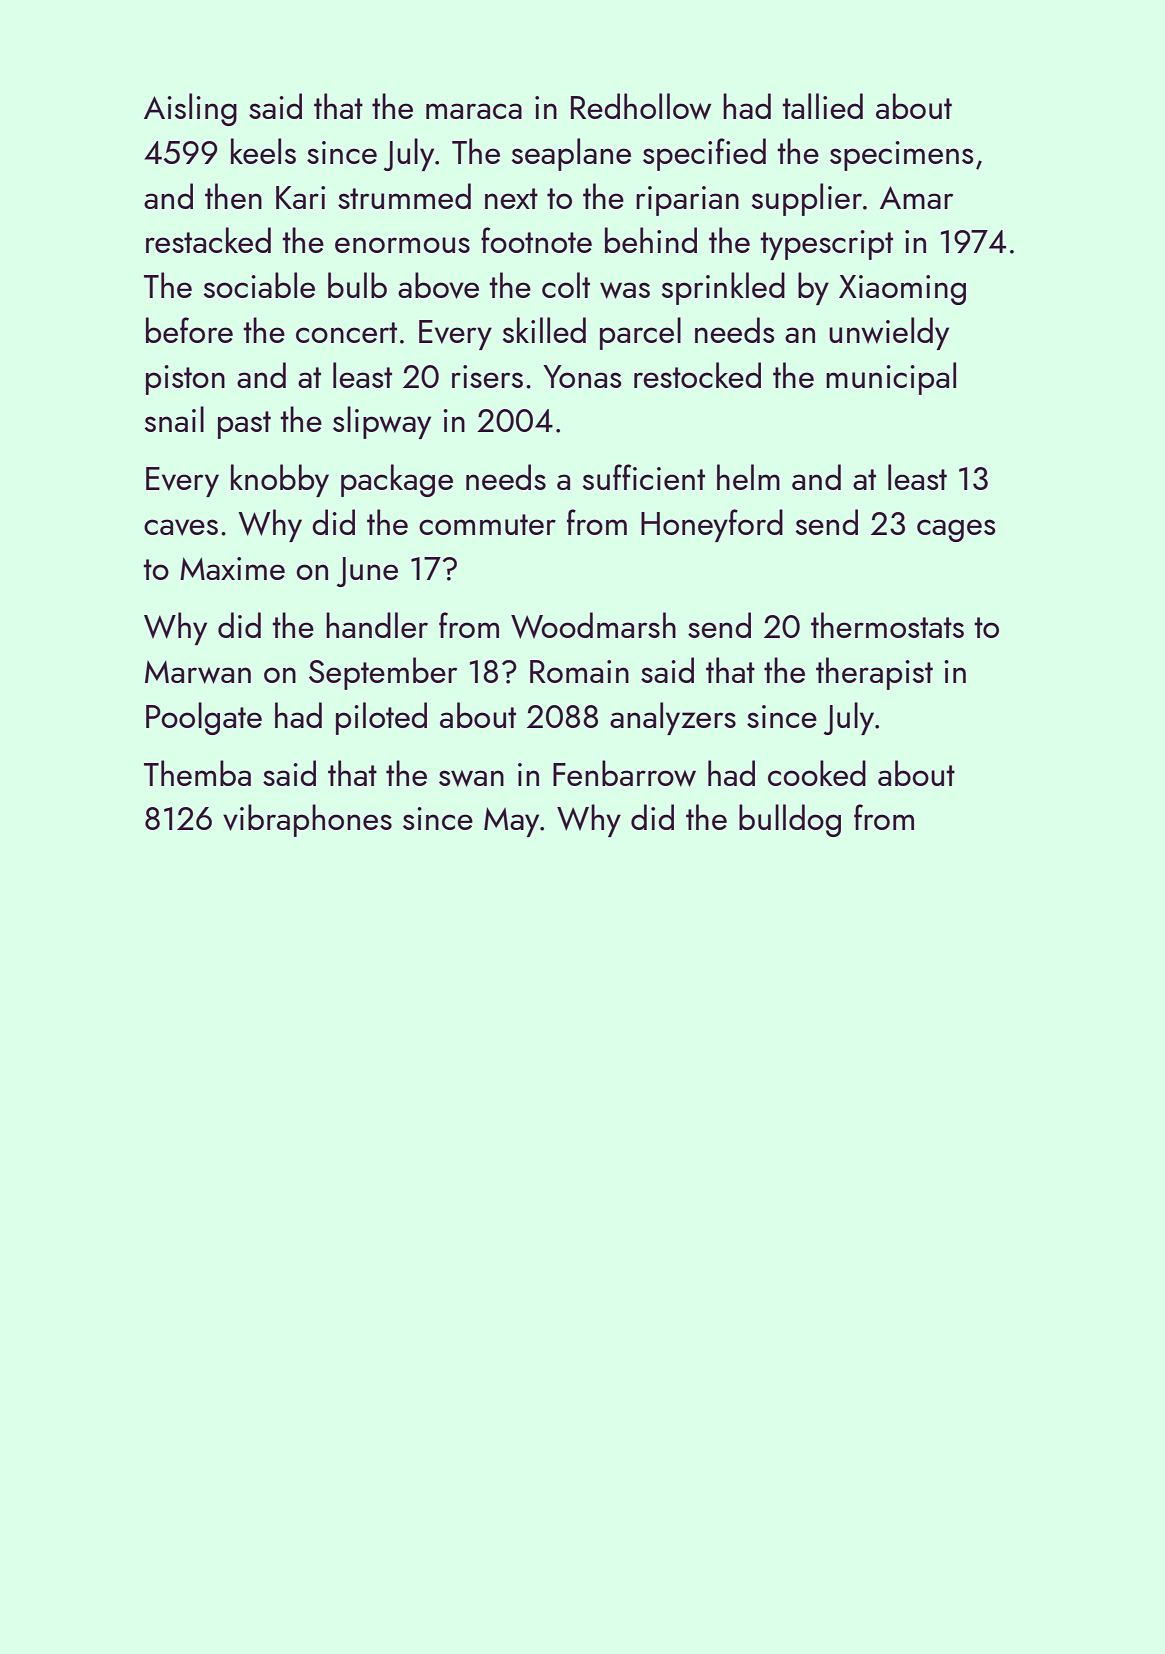 The width and height of the screenshot is (1165, 1654). Describe the element at coordinates (190, 109) in the screenshot. I see `Aisling` at that location.
